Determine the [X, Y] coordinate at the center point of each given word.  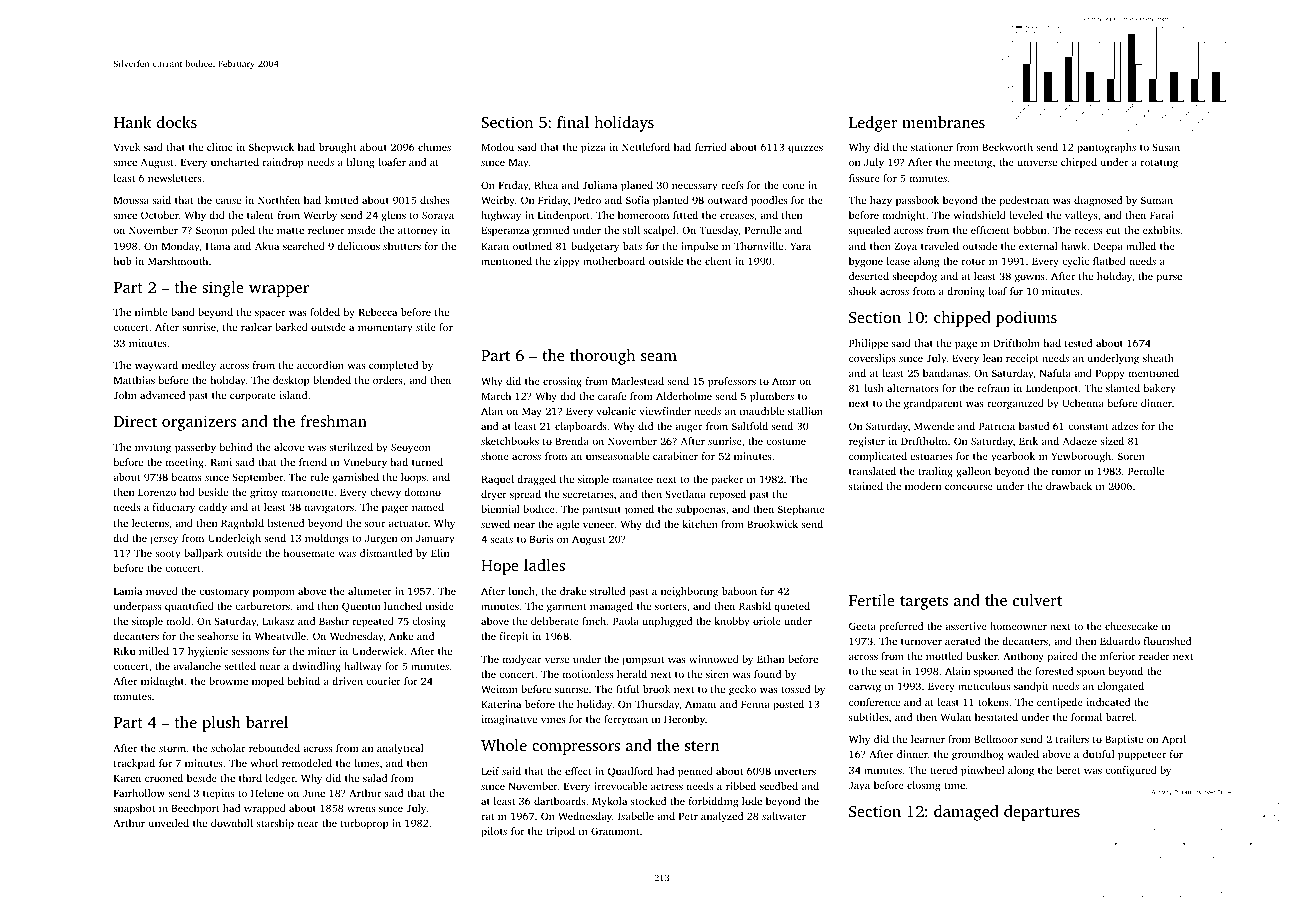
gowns [1030, 278]
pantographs [1106, 148]
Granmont [615, 831]
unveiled [169, 823]
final [573, 122]
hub [122, 261]
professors [732, 382]
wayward [156, 366]
